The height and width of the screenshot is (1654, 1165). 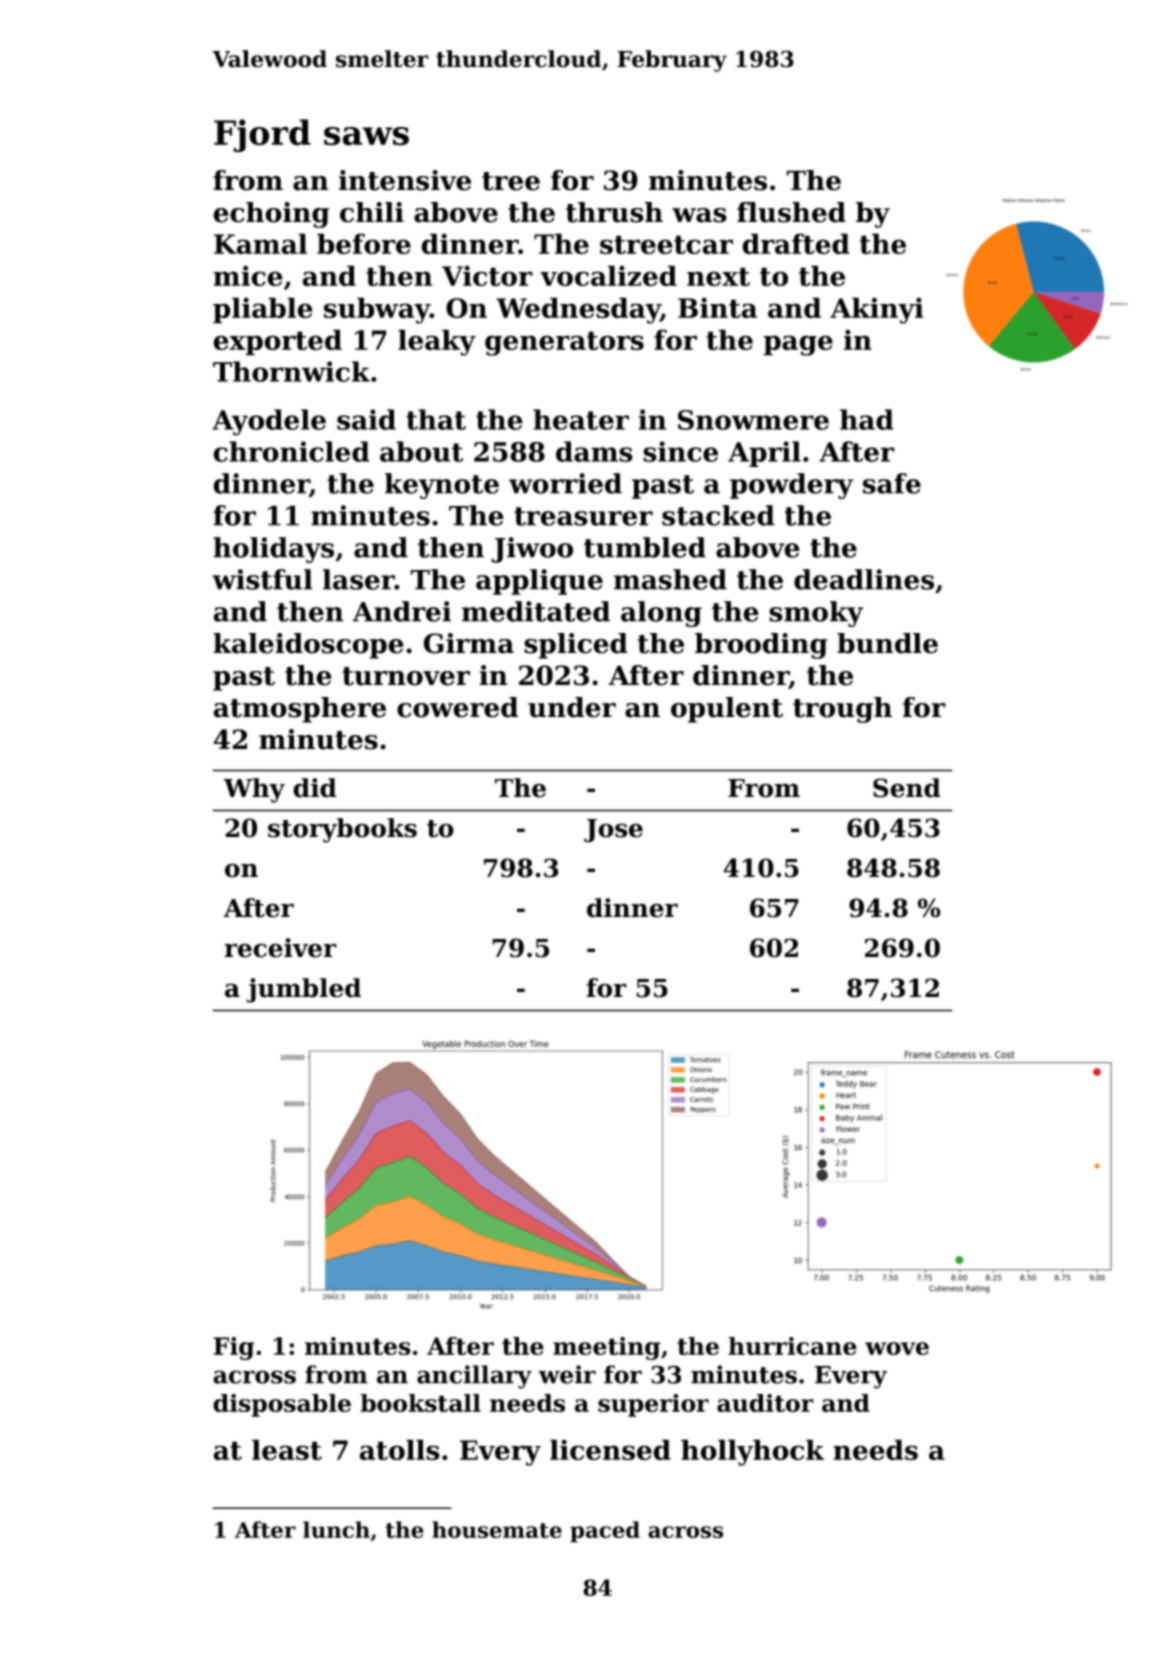 What do you see at coordinates (842, 710) in the screenshot?
I see `trough` at bounding box center [842, 710].
